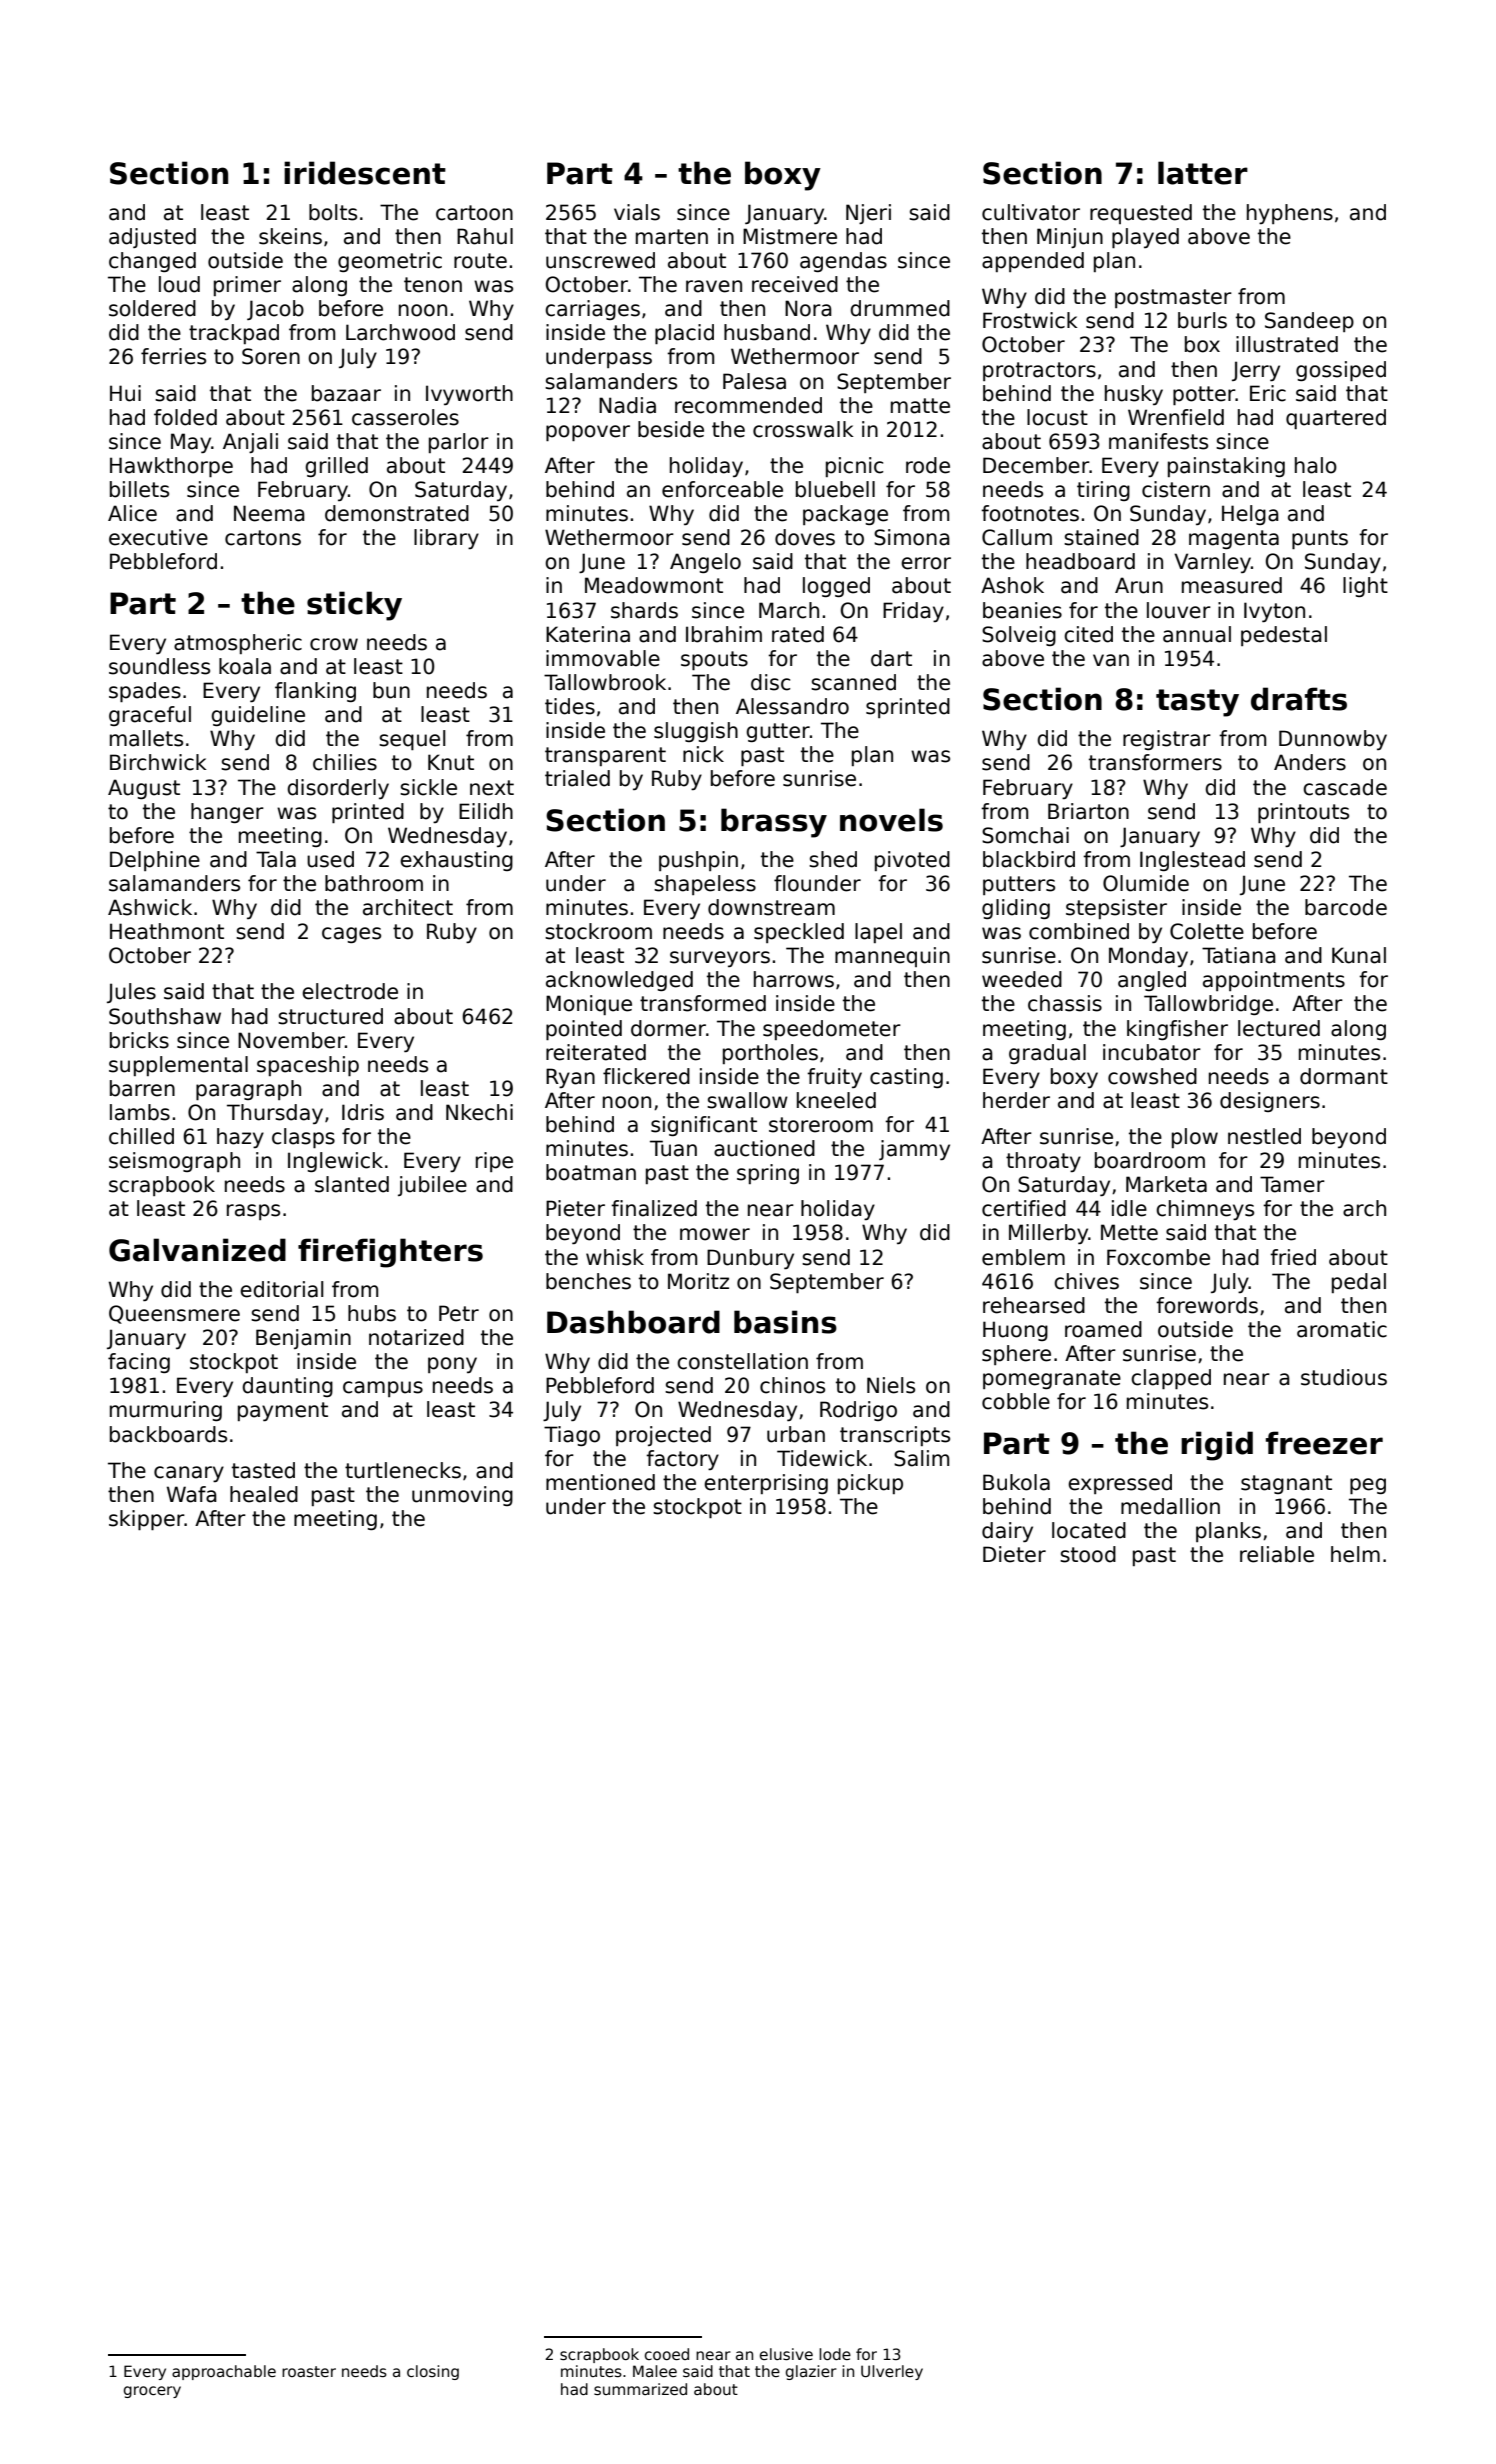 The image size is (1496, 2464). Describe the element at coordinates (462, 1496) in the image. I see `unmoving` at that location.
